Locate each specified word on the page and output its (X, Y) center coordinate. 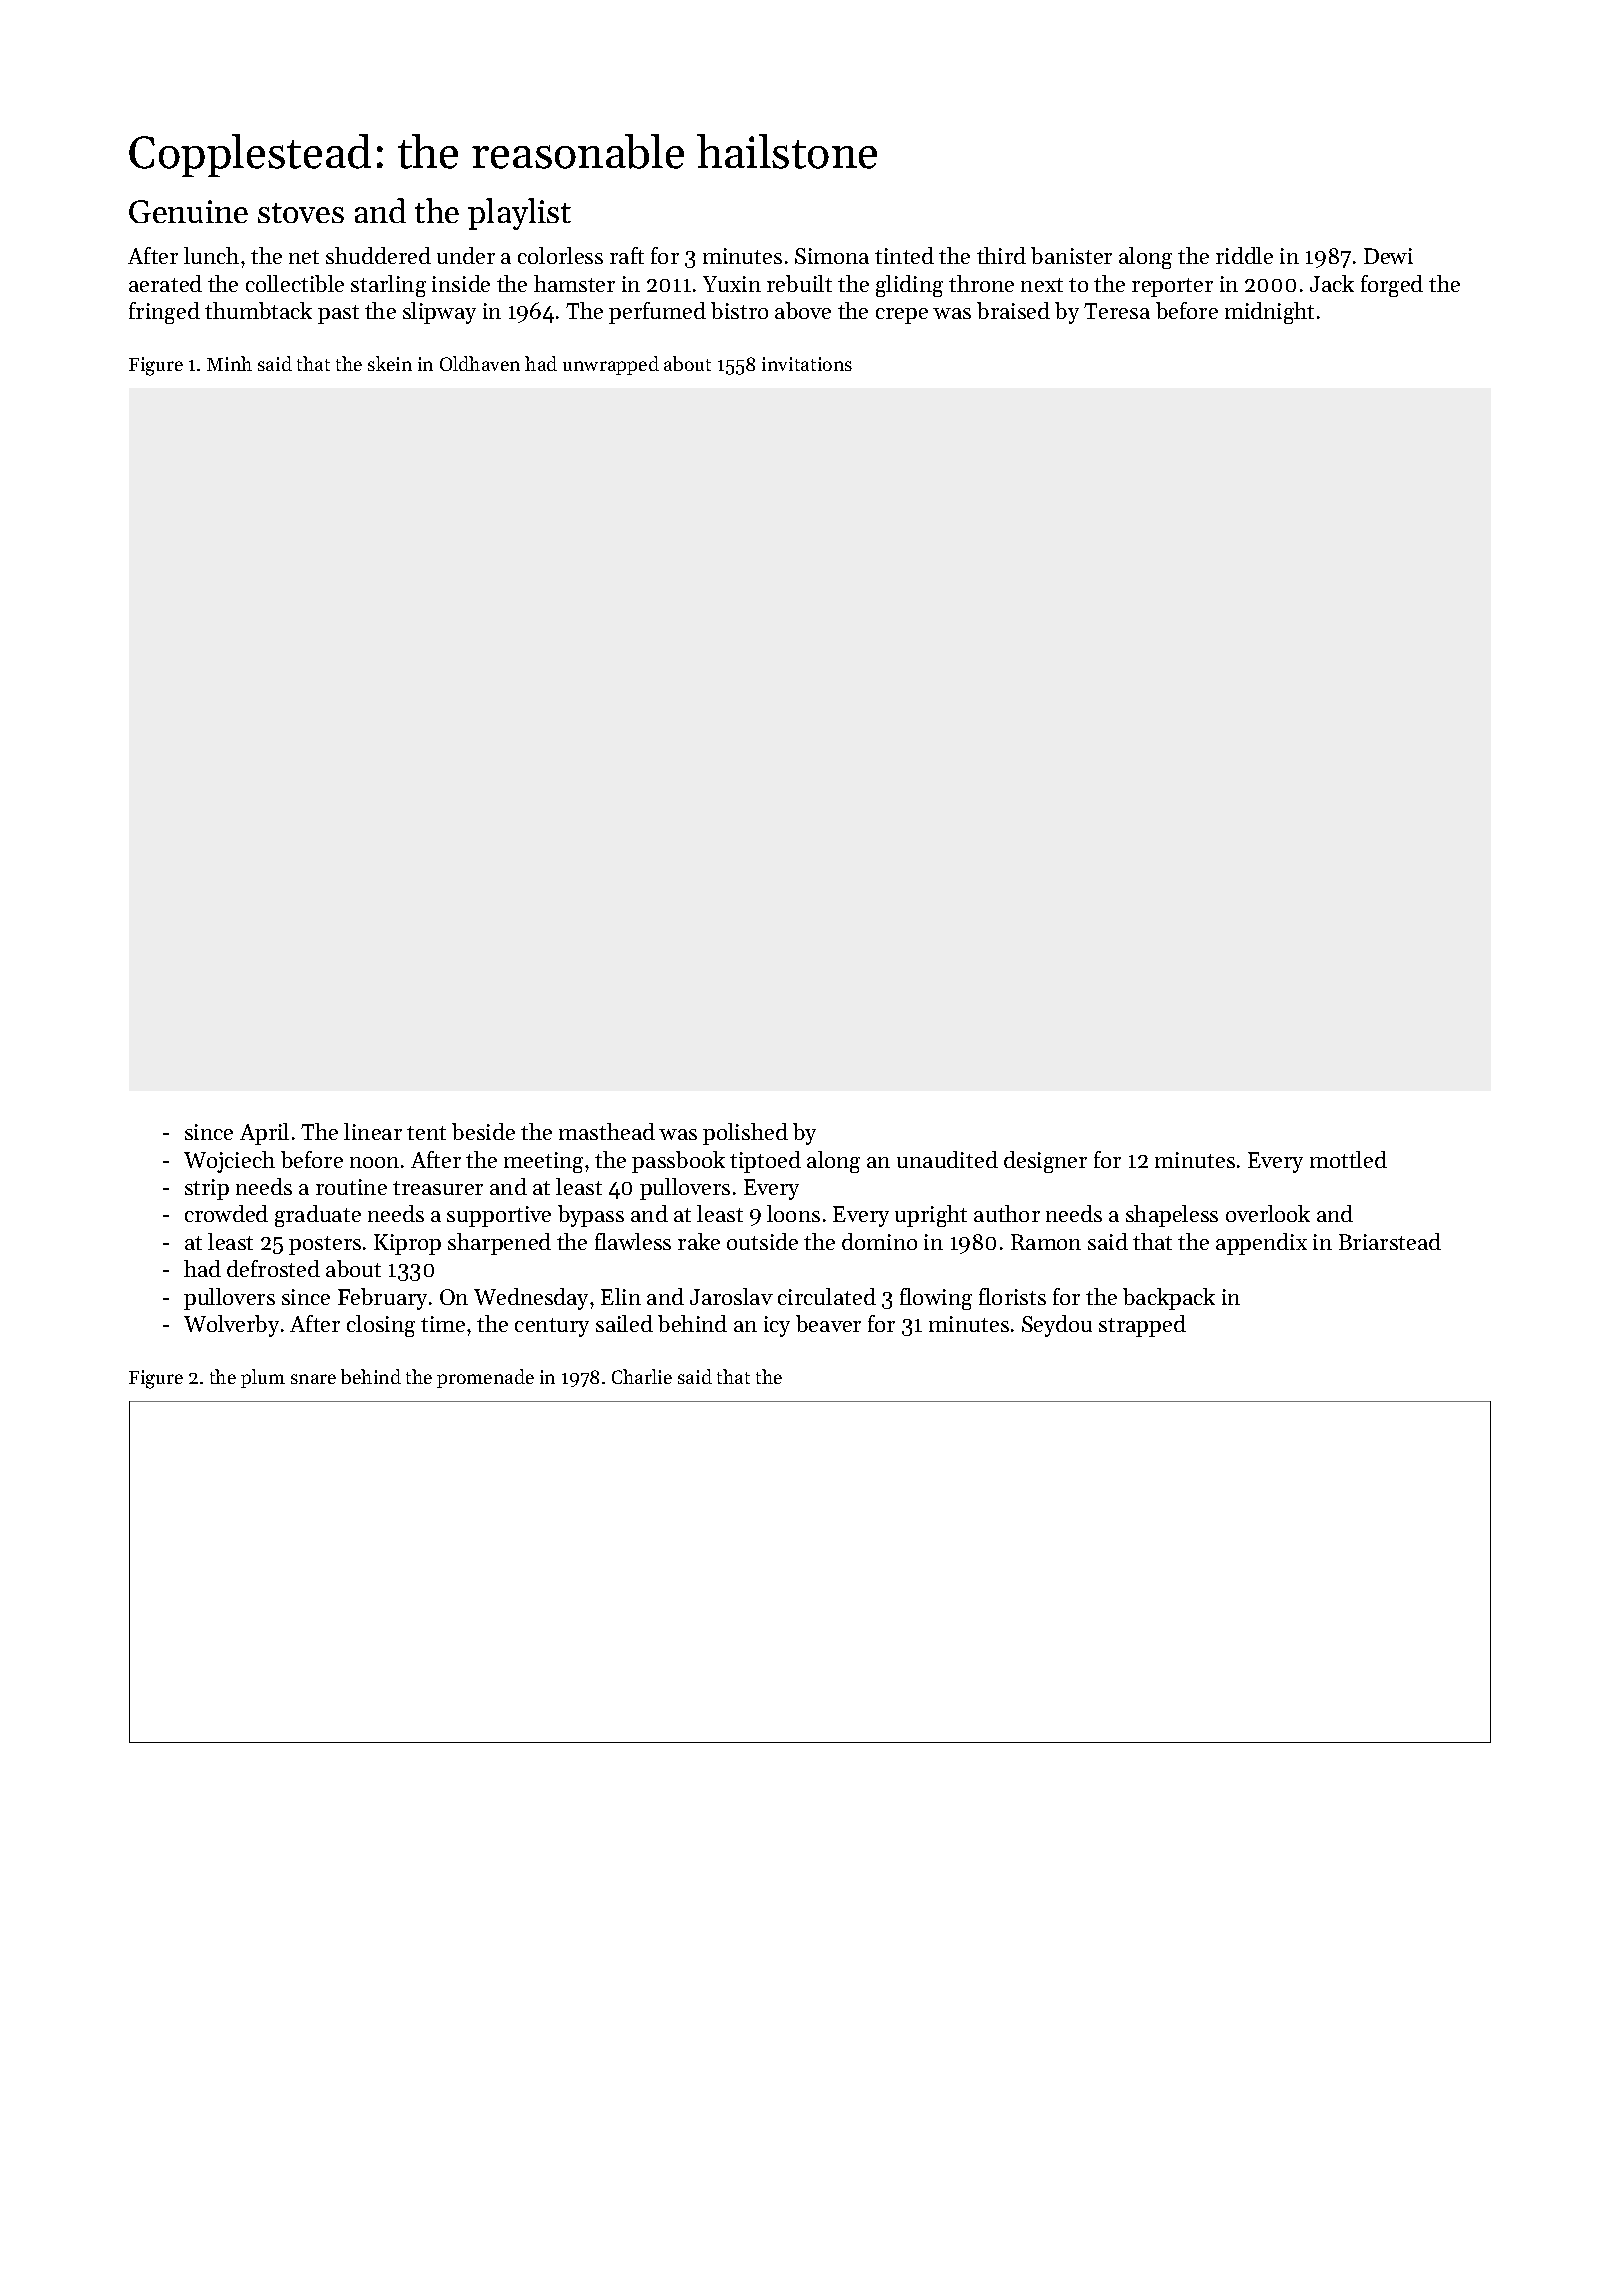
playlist (519, 214)
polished (745, 1134)
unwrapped (611, 365)
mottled (1348, 1159)
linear (373, 1131)
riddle (1244, 255)
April (264, 1134)
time (443, 1324)
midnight (1269, 313)
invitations (807, 364)
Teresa (1117, 311)
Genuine (188, 211)
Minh (229, 363)
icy (777, 1326)
